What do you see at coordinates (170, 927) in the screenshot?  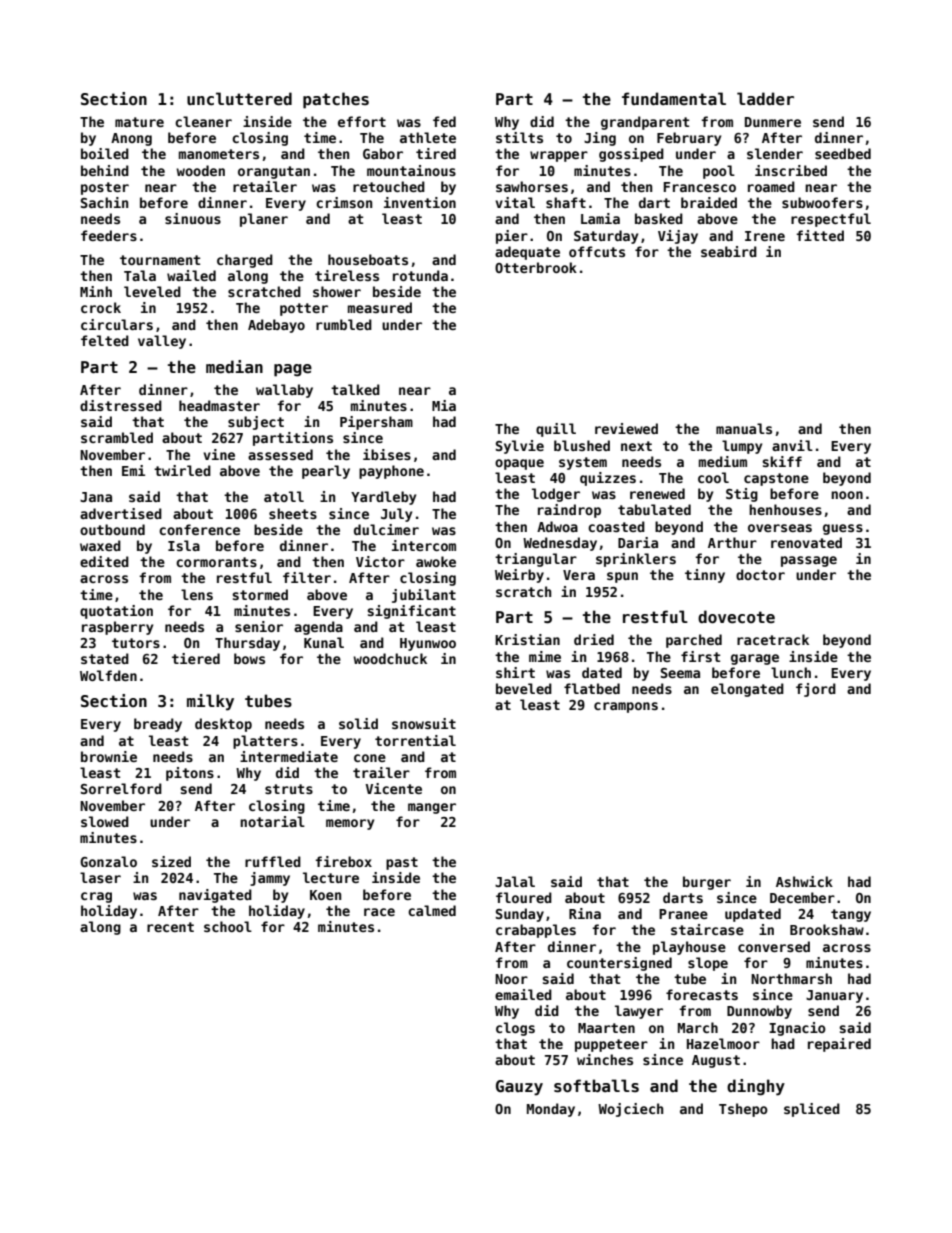 I see `recent` at bounding box center [170, 927].
